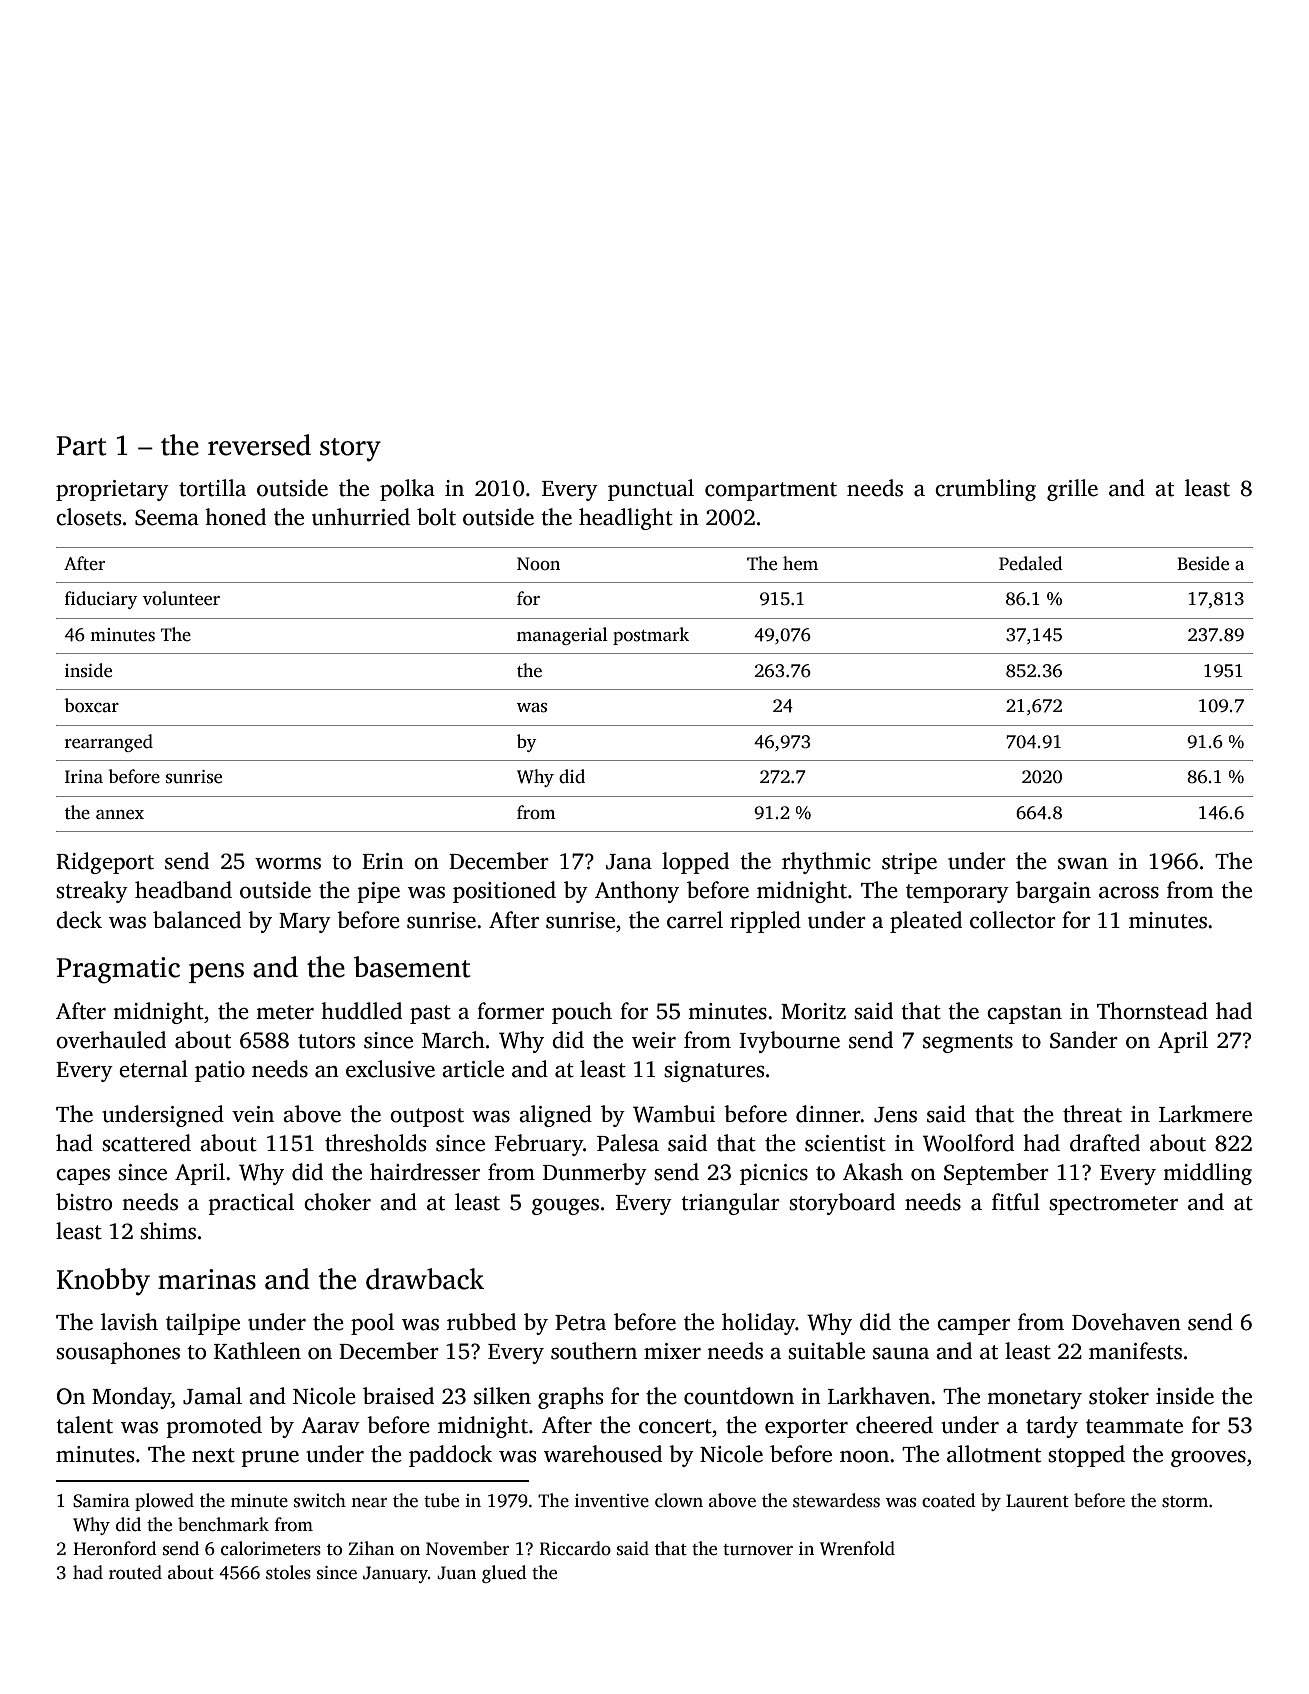  Describe the element at coordinates (1185, 1502) in the document. I see `storm` at that location.
